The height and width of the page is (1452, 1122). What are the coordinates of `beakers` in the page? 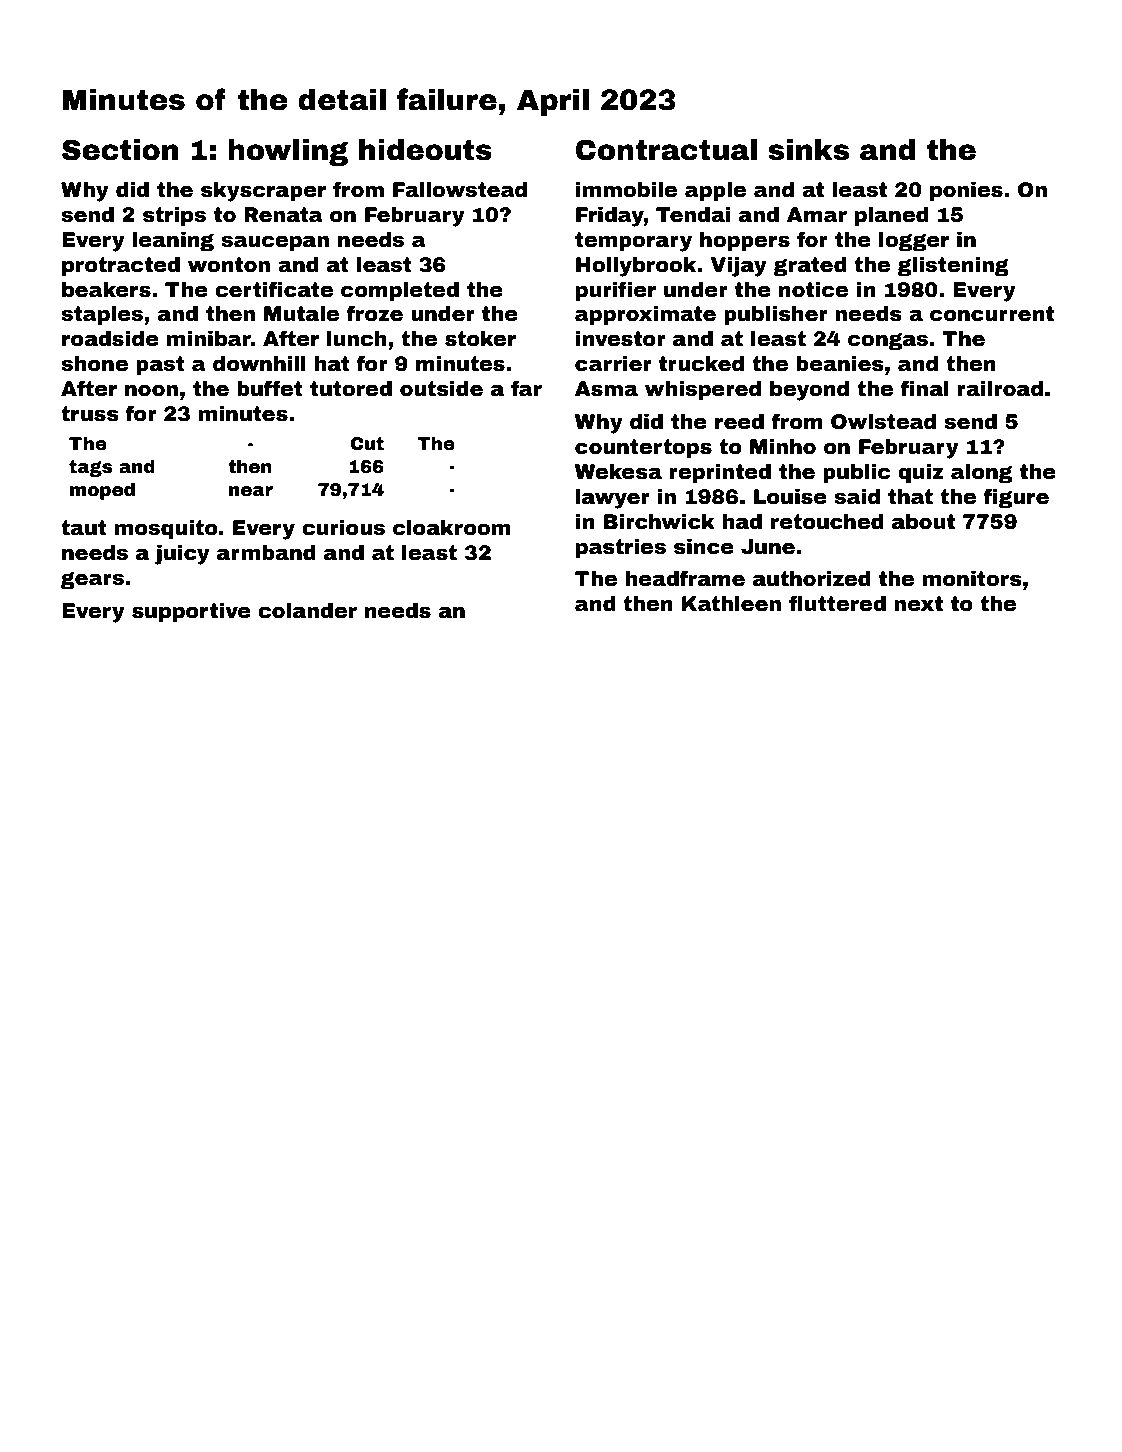 It's located at (106, 290).
